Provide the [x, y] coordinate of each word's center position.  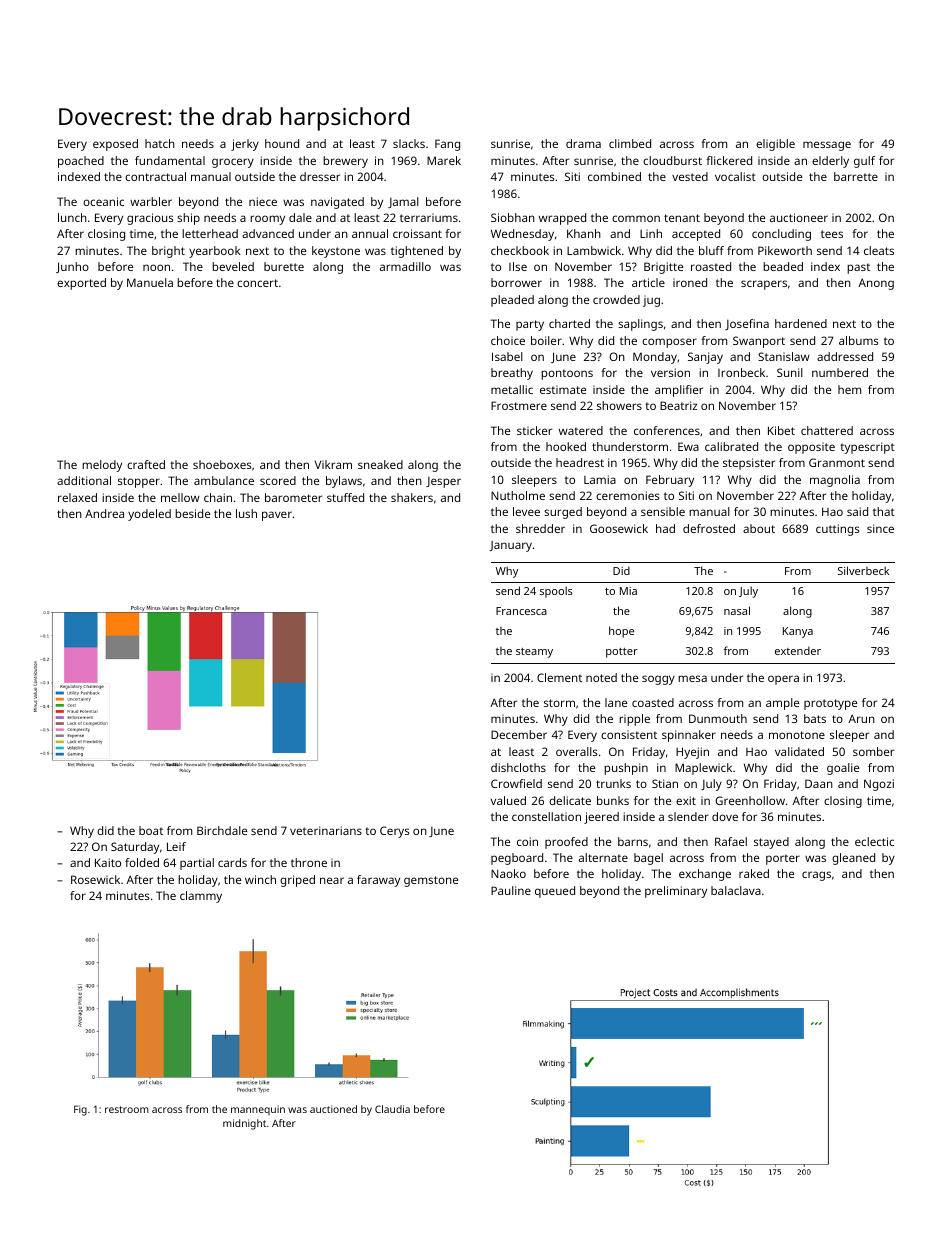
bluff [711, 250]
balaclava [736, 890]
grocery [233, 163]
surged [563, 513]
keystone [336, 252]
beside [192, 513]
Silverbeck [863, 570]
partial [197, 864]
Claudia [392, 1109]
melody [102, 466]
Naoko [508, 873]
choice [508, 340]
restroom [127, 1109]
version [670, 372]
